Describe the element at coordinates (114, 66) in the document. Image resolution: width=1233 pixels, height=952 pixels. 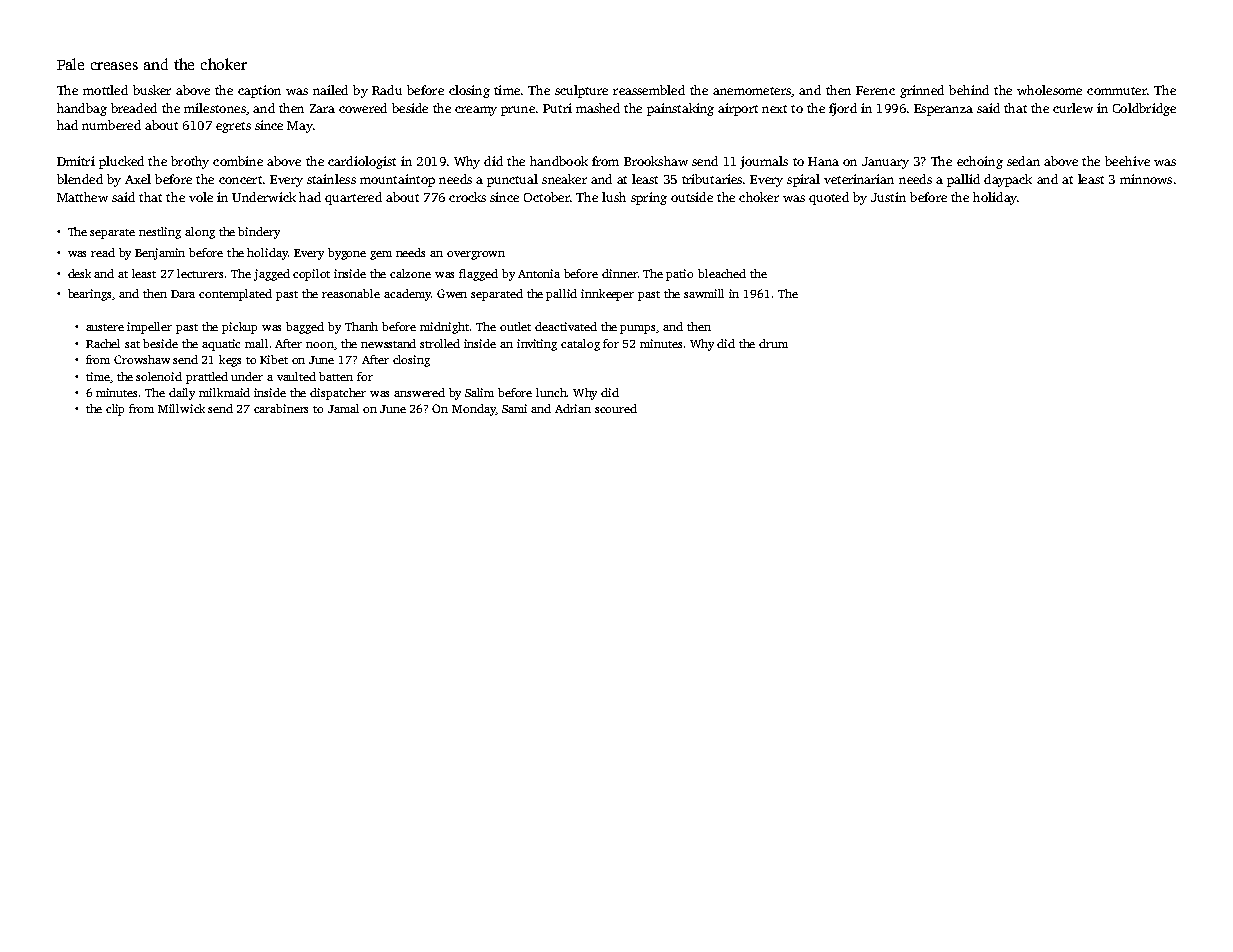
I see `creases` at that location.
